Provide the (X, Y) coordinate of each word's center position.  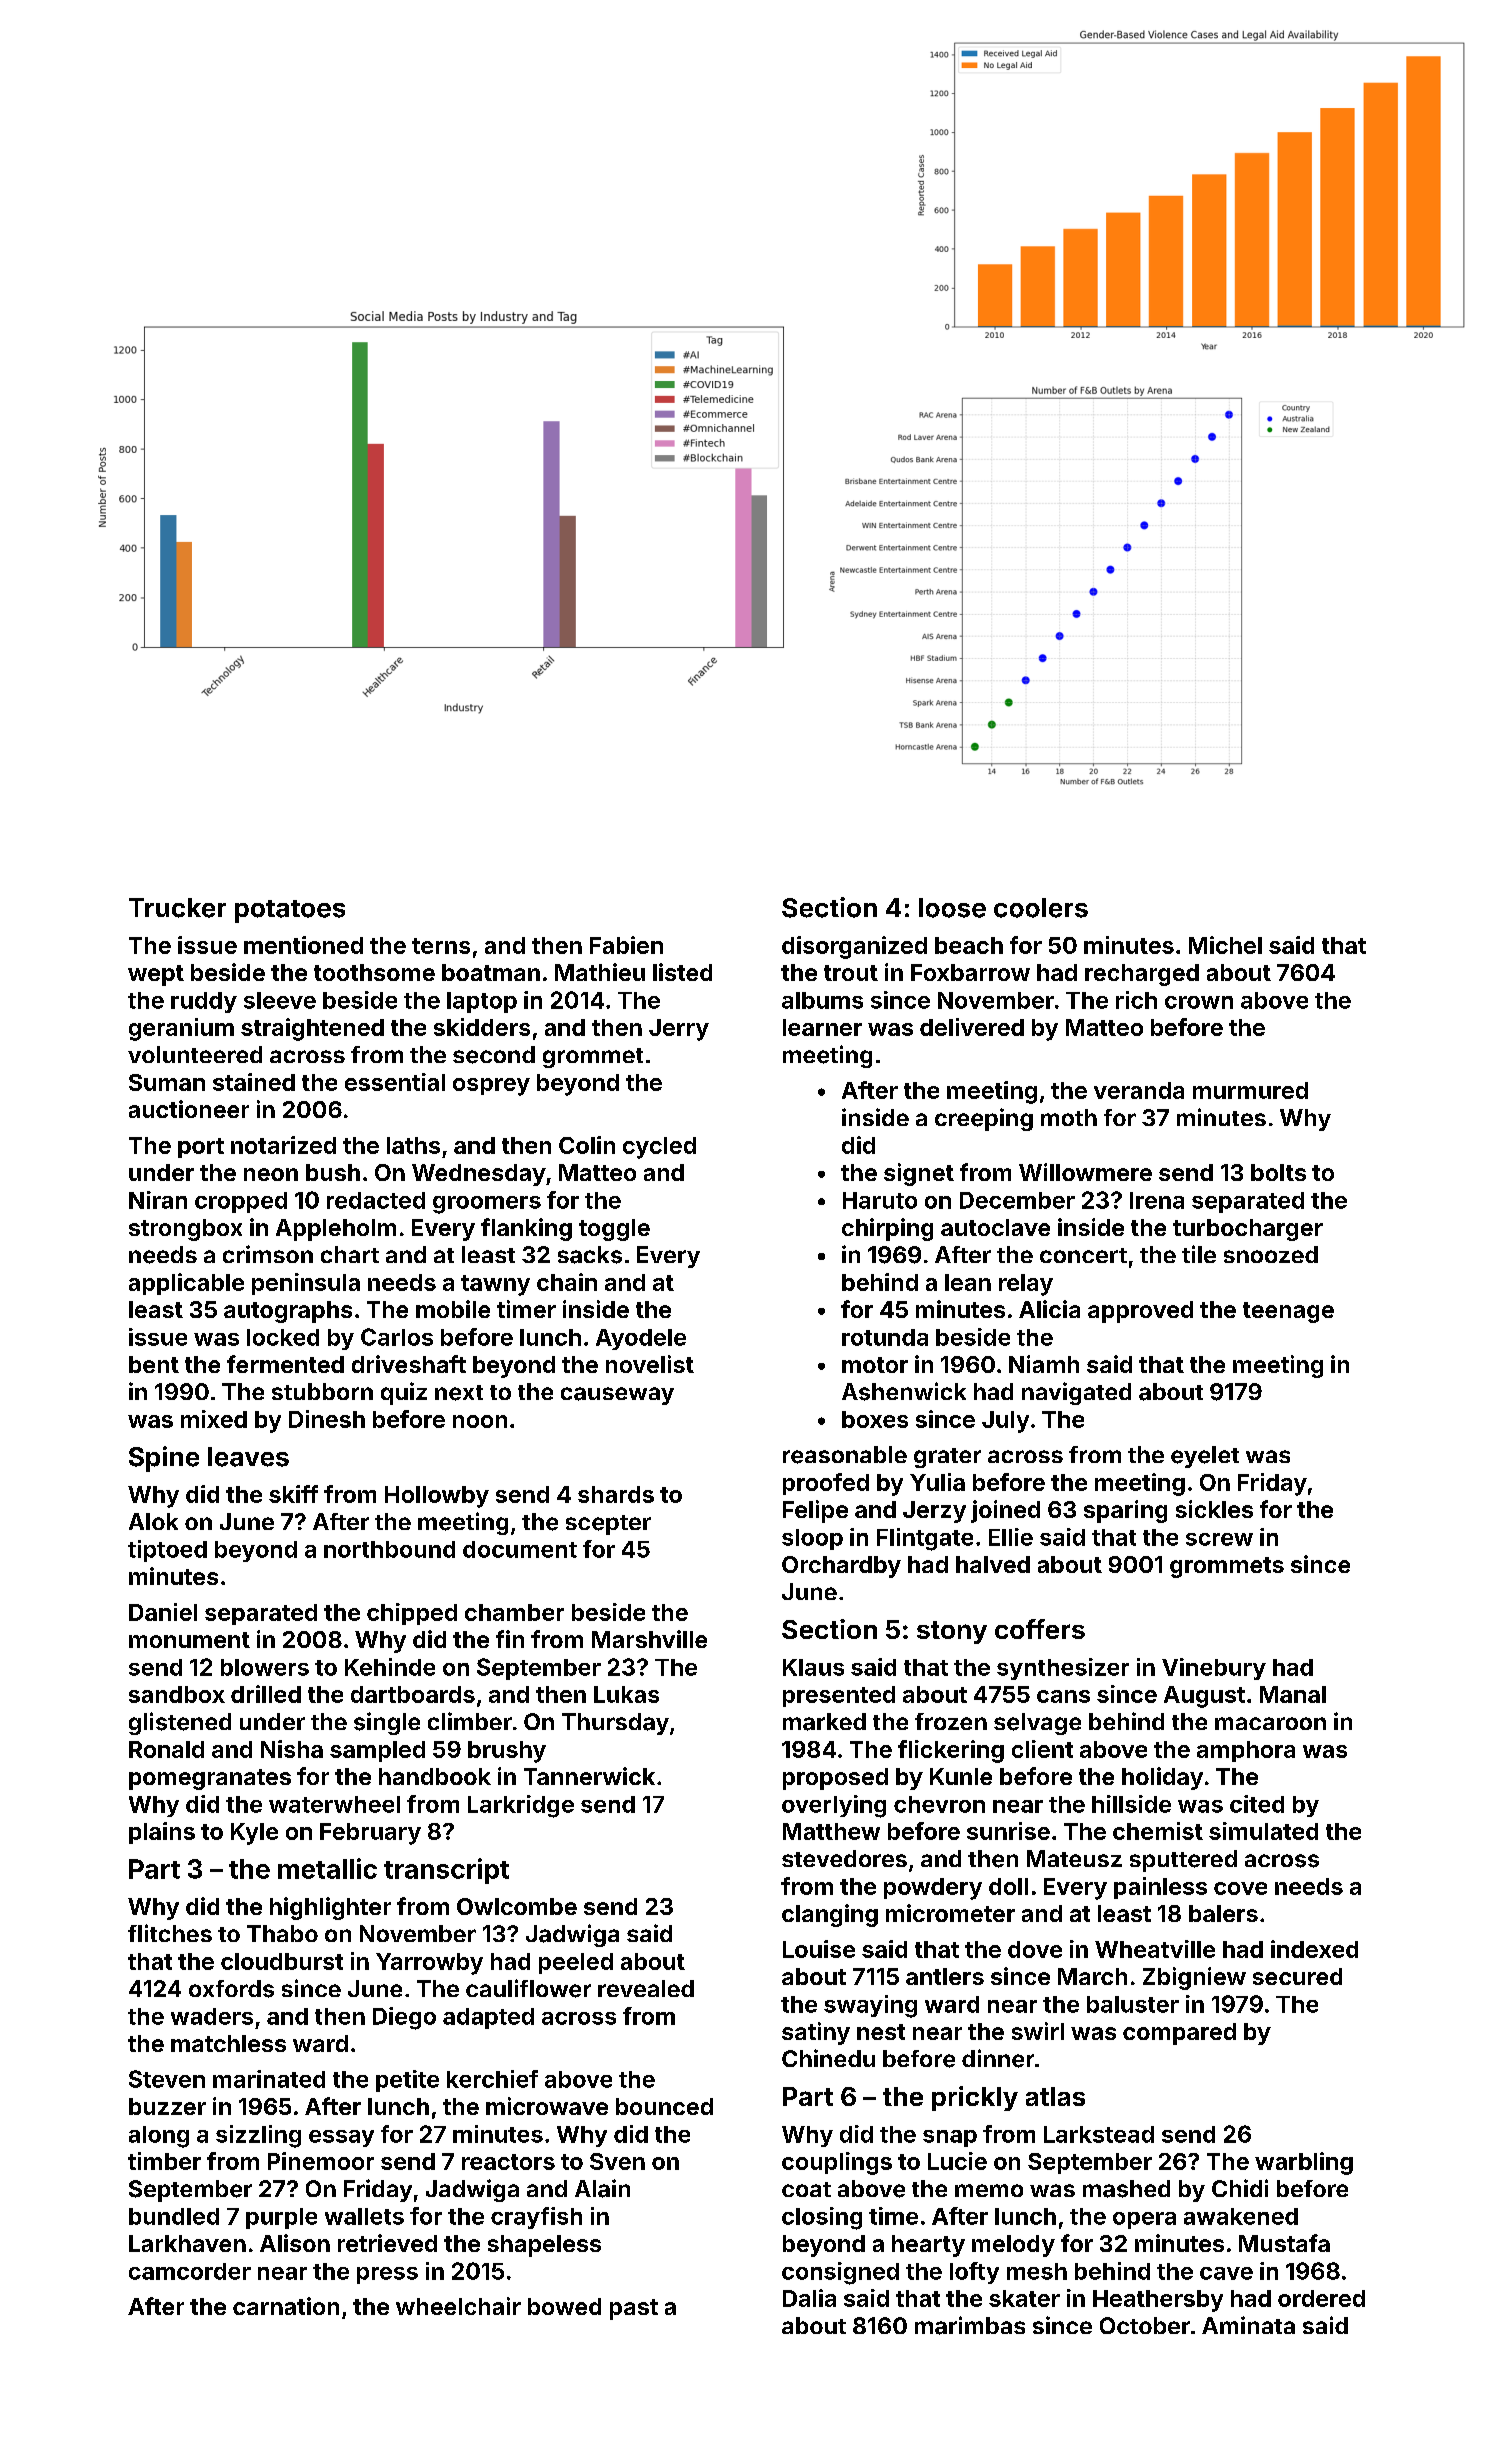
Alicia (1049, 1309)
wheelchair (458, 2306)
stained (254, 1082)
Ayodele (641, 1339)
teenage (1288, 1312)
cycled (659, 1148)
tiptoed (167, 1551)
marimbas (970, 2325)
